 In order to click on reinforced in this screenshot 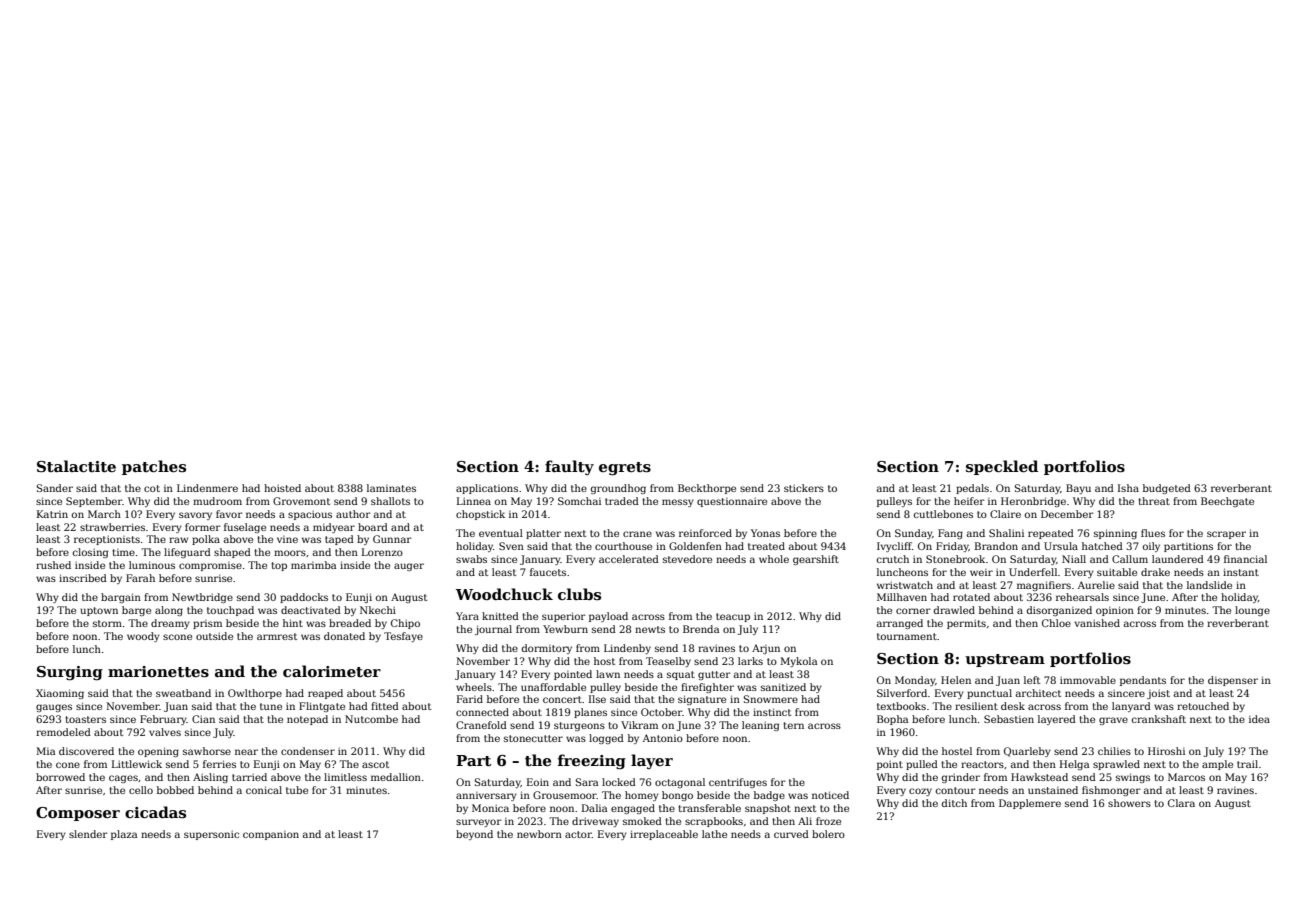, I will do `click(705, 533)`.
